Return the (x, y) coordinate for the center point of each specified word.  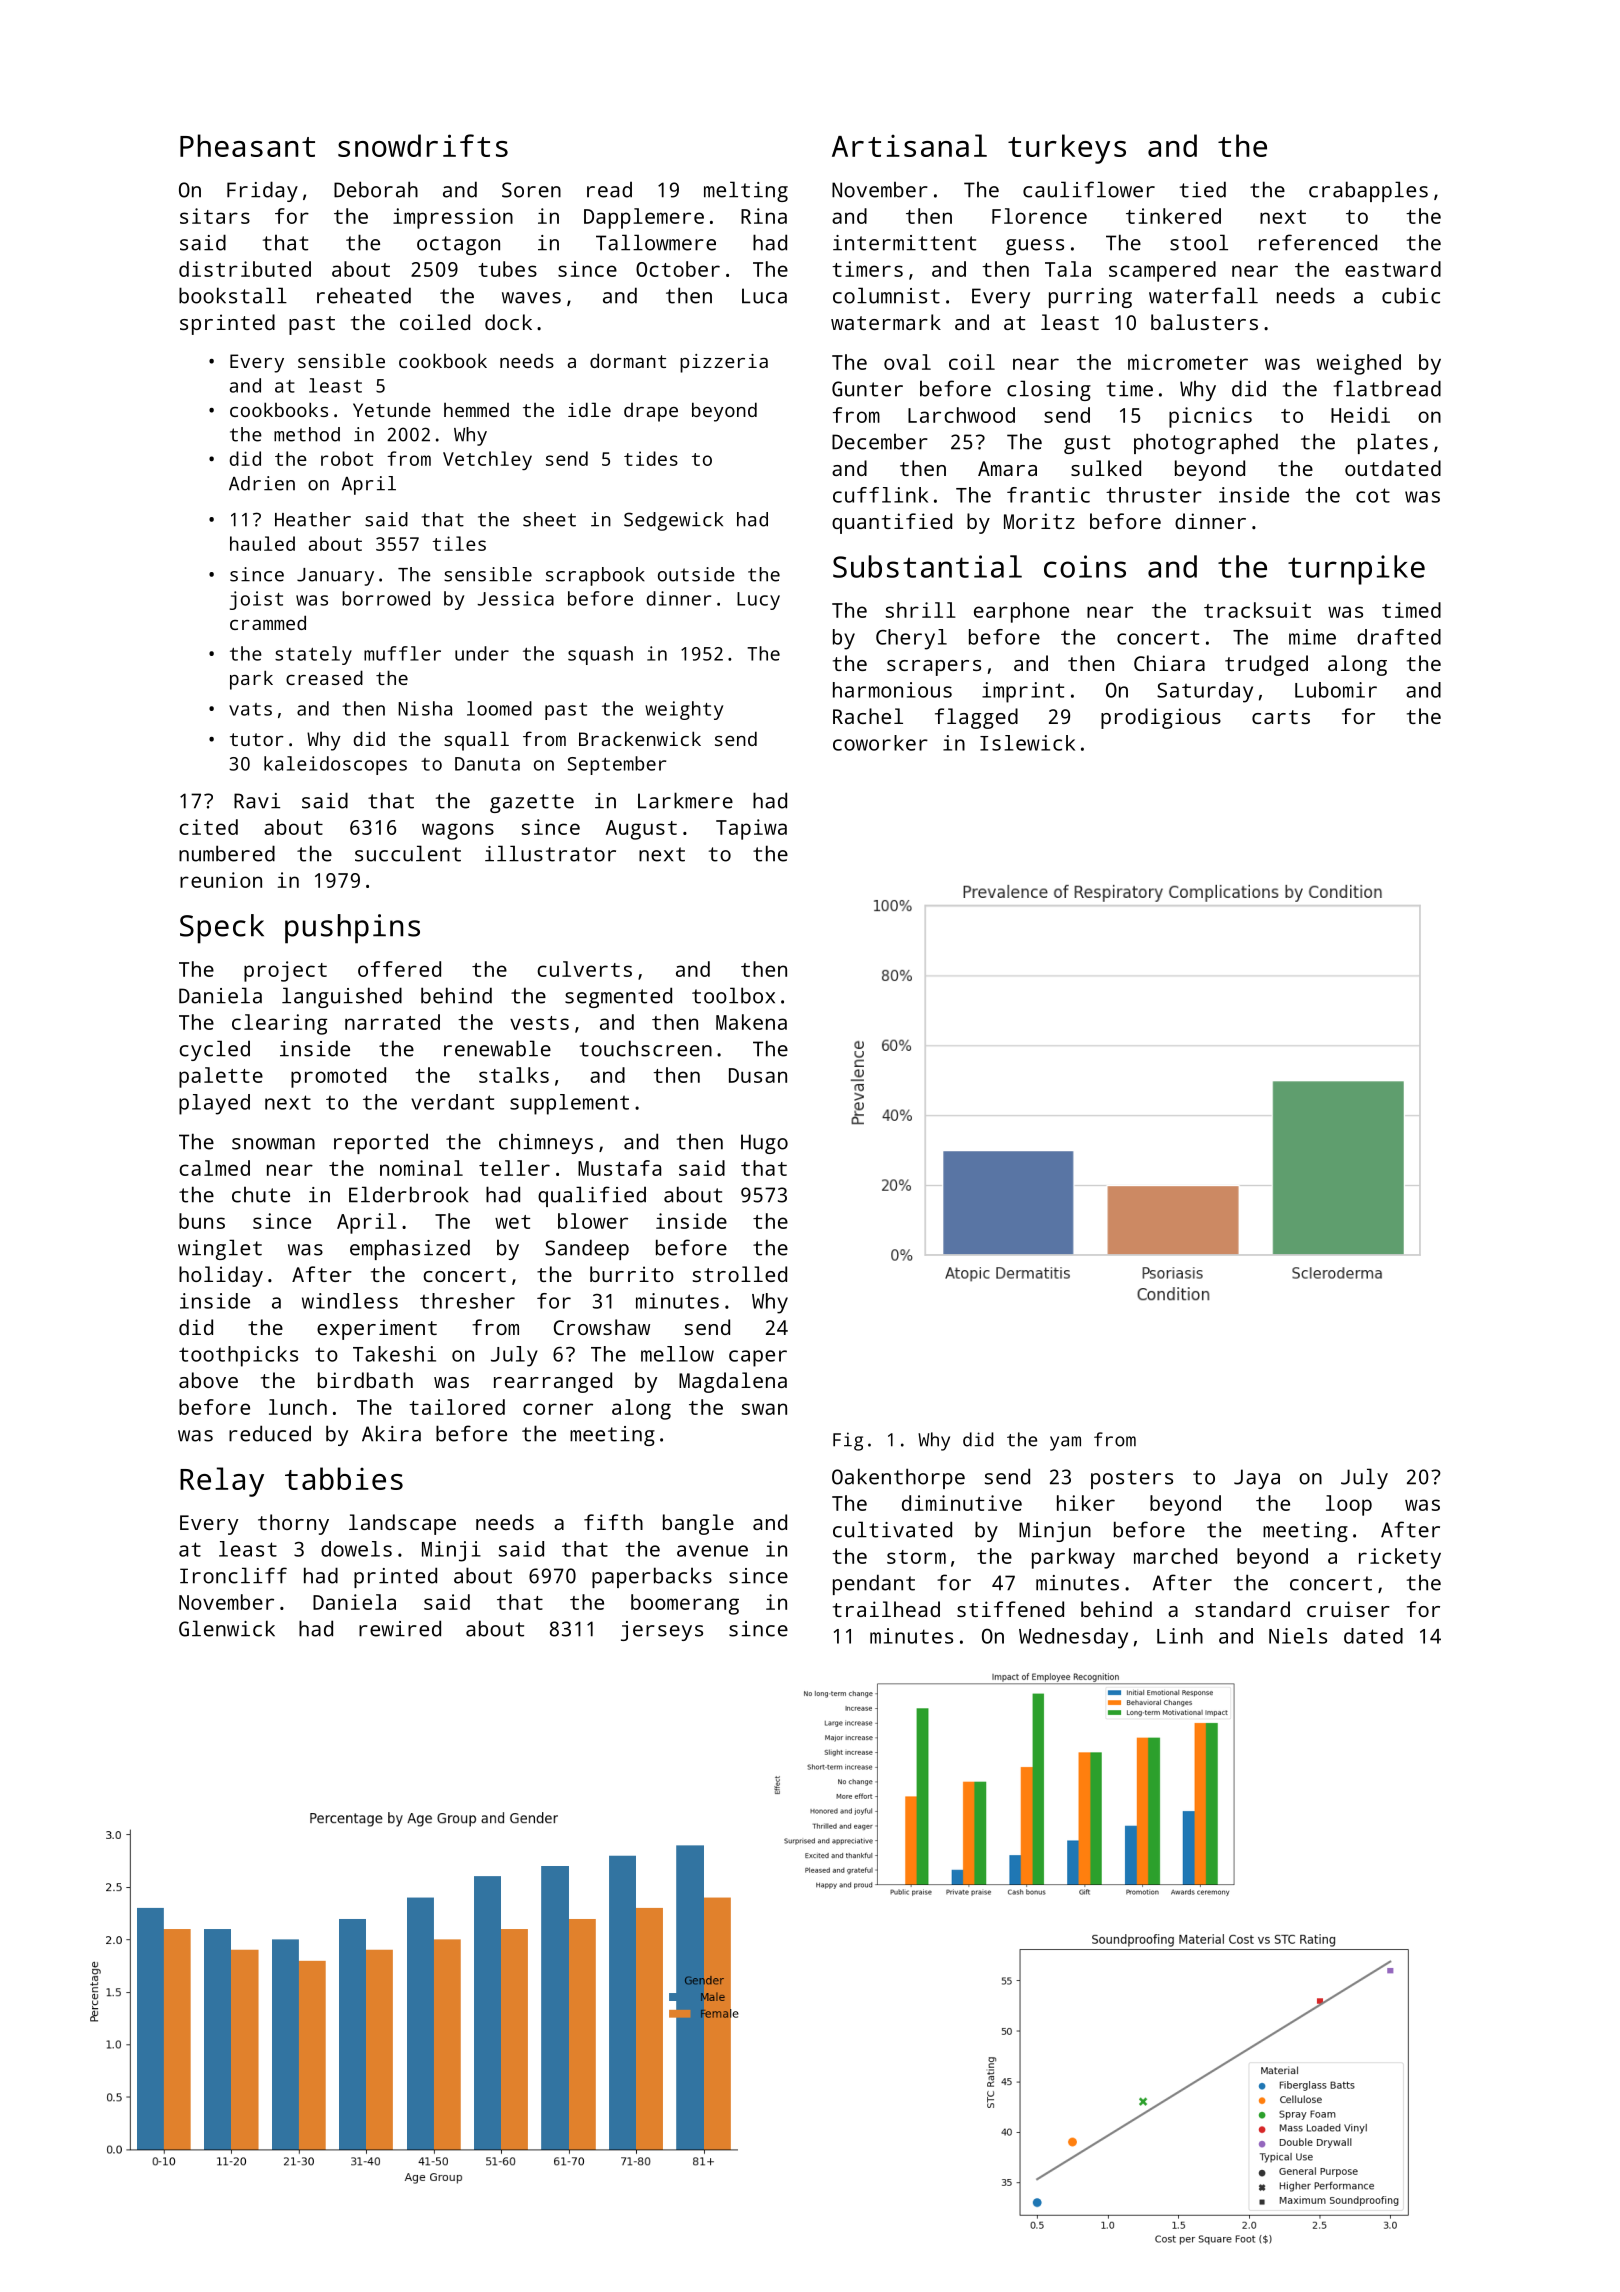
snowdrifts (423, 145)
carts (1281, 717)
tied (1203, 189)
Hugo (764, 1144)
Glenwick (227, 1628)
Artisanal (909, 145)
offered (399, 969)
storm (916, 1557)
